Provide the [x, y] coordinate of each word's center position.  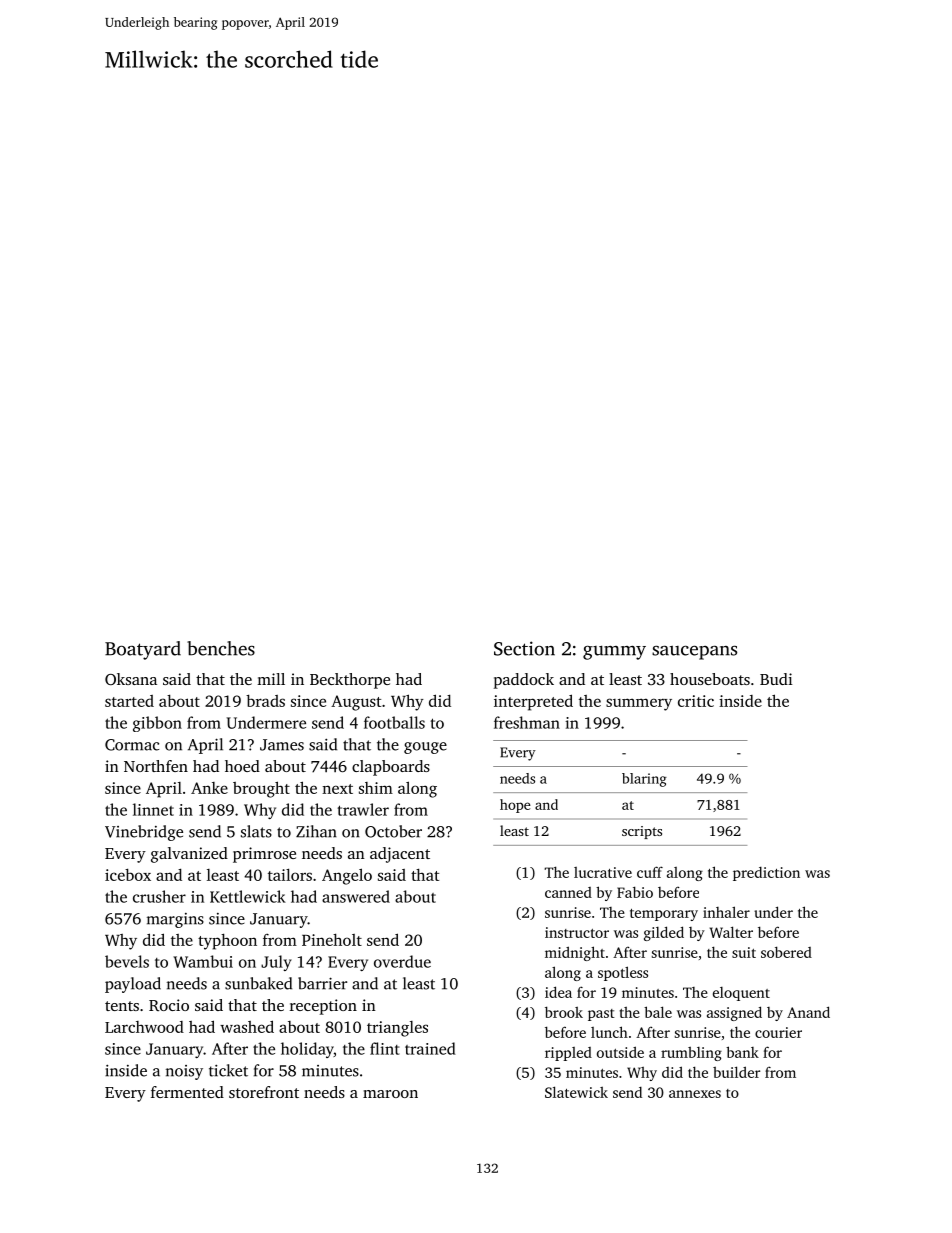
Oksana [131, 679]
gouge [425, 748]
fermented [187, 1092]
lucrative [603, 872]
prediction [766, 874]
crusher [159, 896]
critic [696, 701]
